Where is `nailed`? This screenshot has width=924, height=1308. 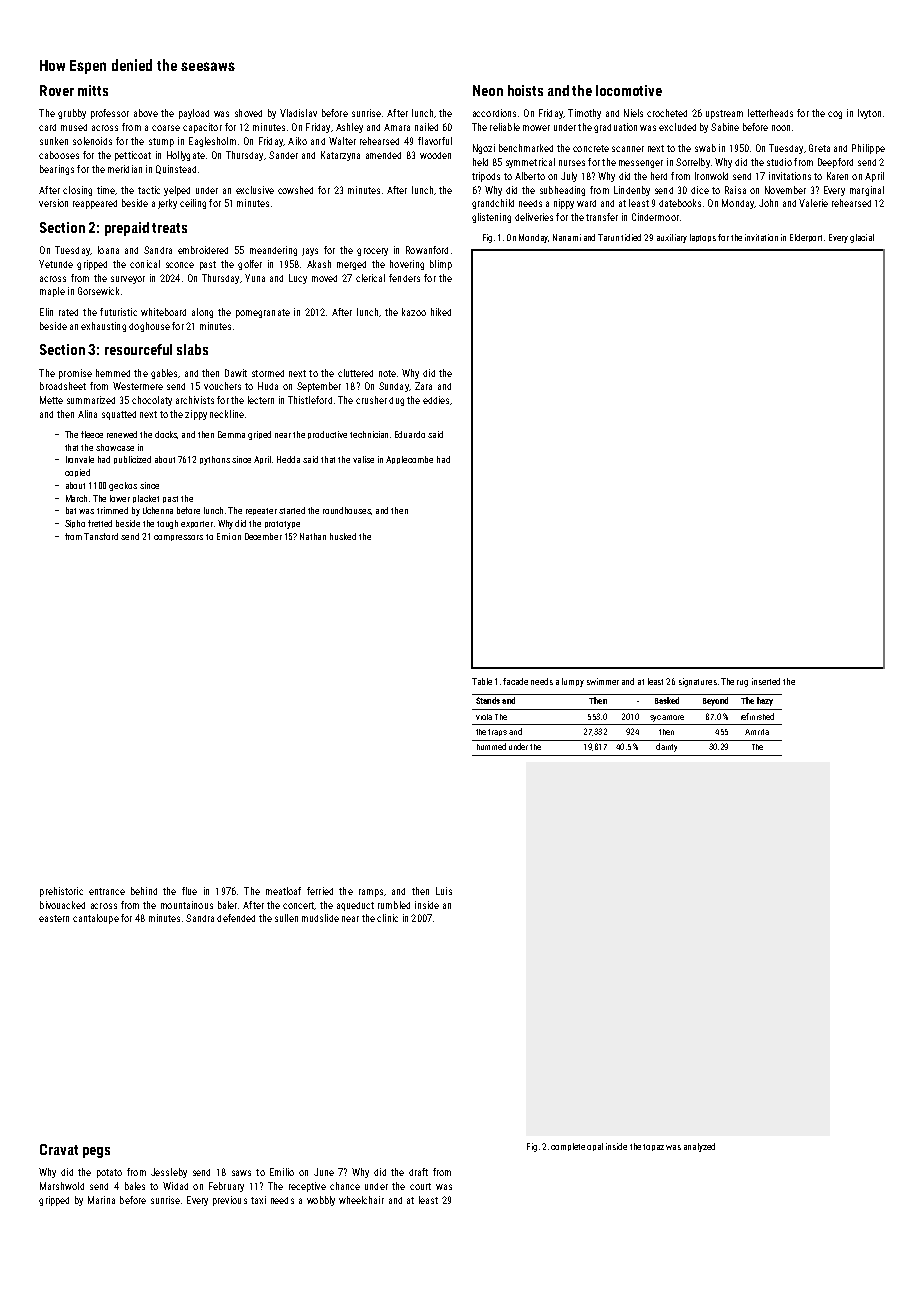 nailed is located at coordinates (426, 127).
